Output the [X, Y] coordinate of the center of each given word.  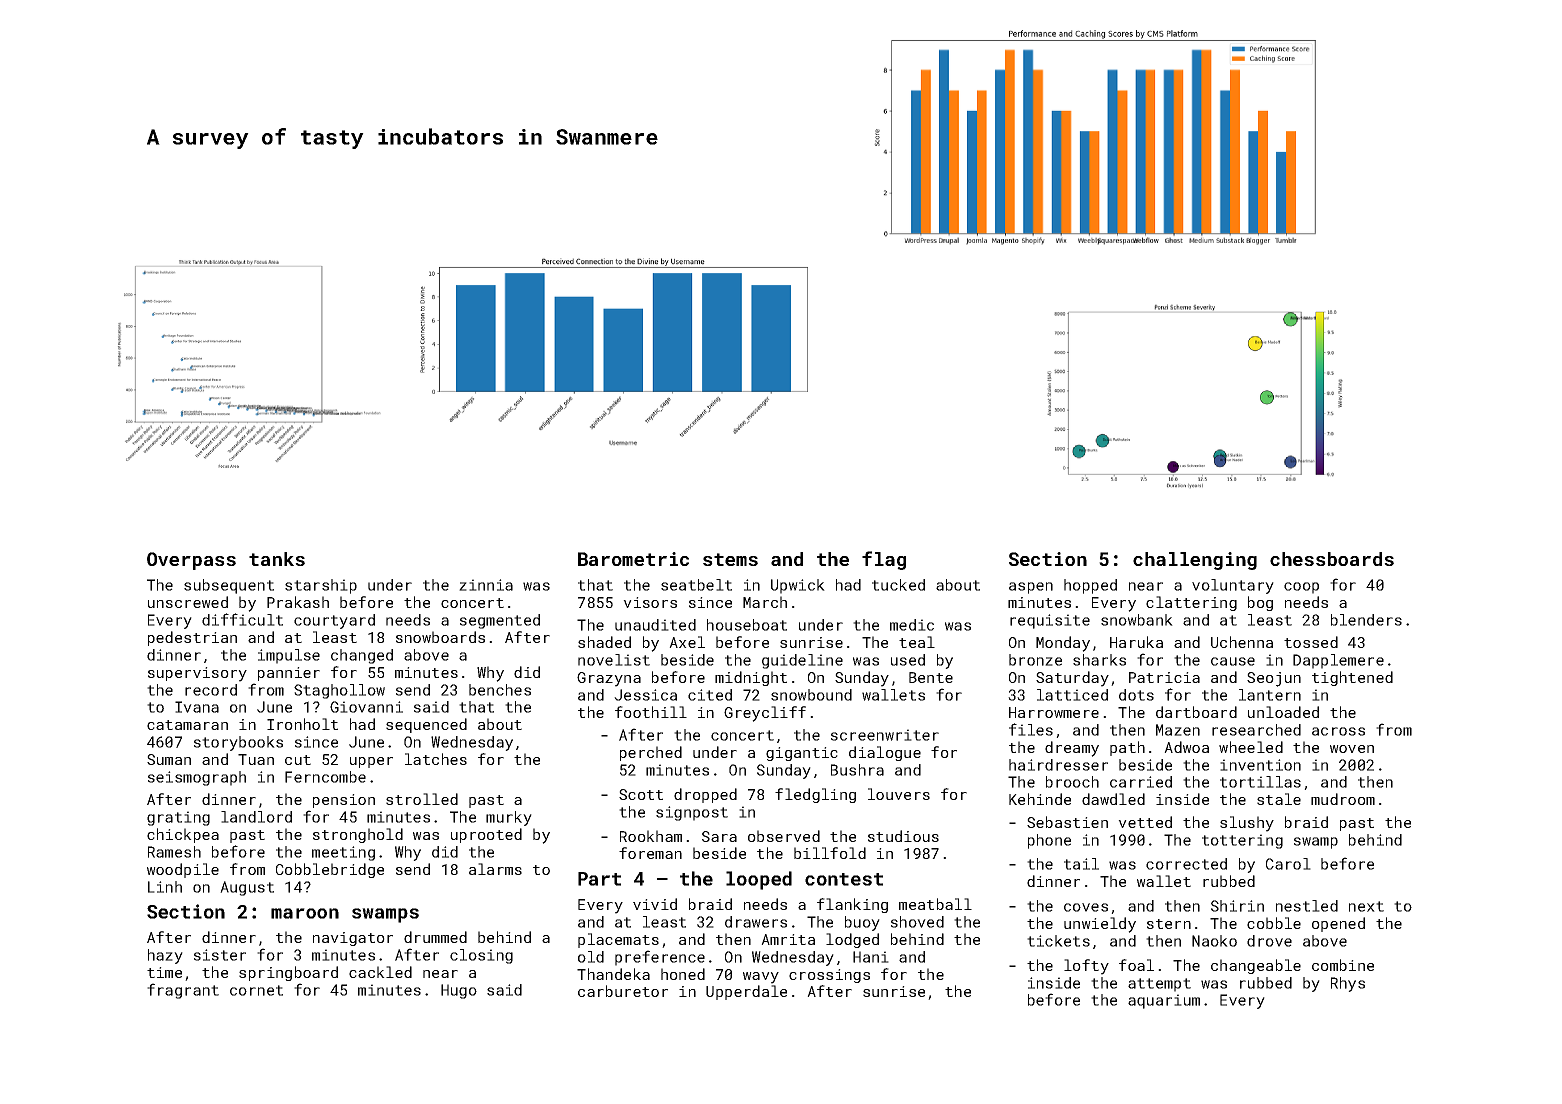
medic [912, 625]
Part [599, 879]
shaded [604, 642]
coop [1301, 588]
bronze [1035, 660]
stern [1169, 924]
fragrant [183, 991]
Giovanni [366, 707]
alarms [495, 869]
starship [321, 586]
